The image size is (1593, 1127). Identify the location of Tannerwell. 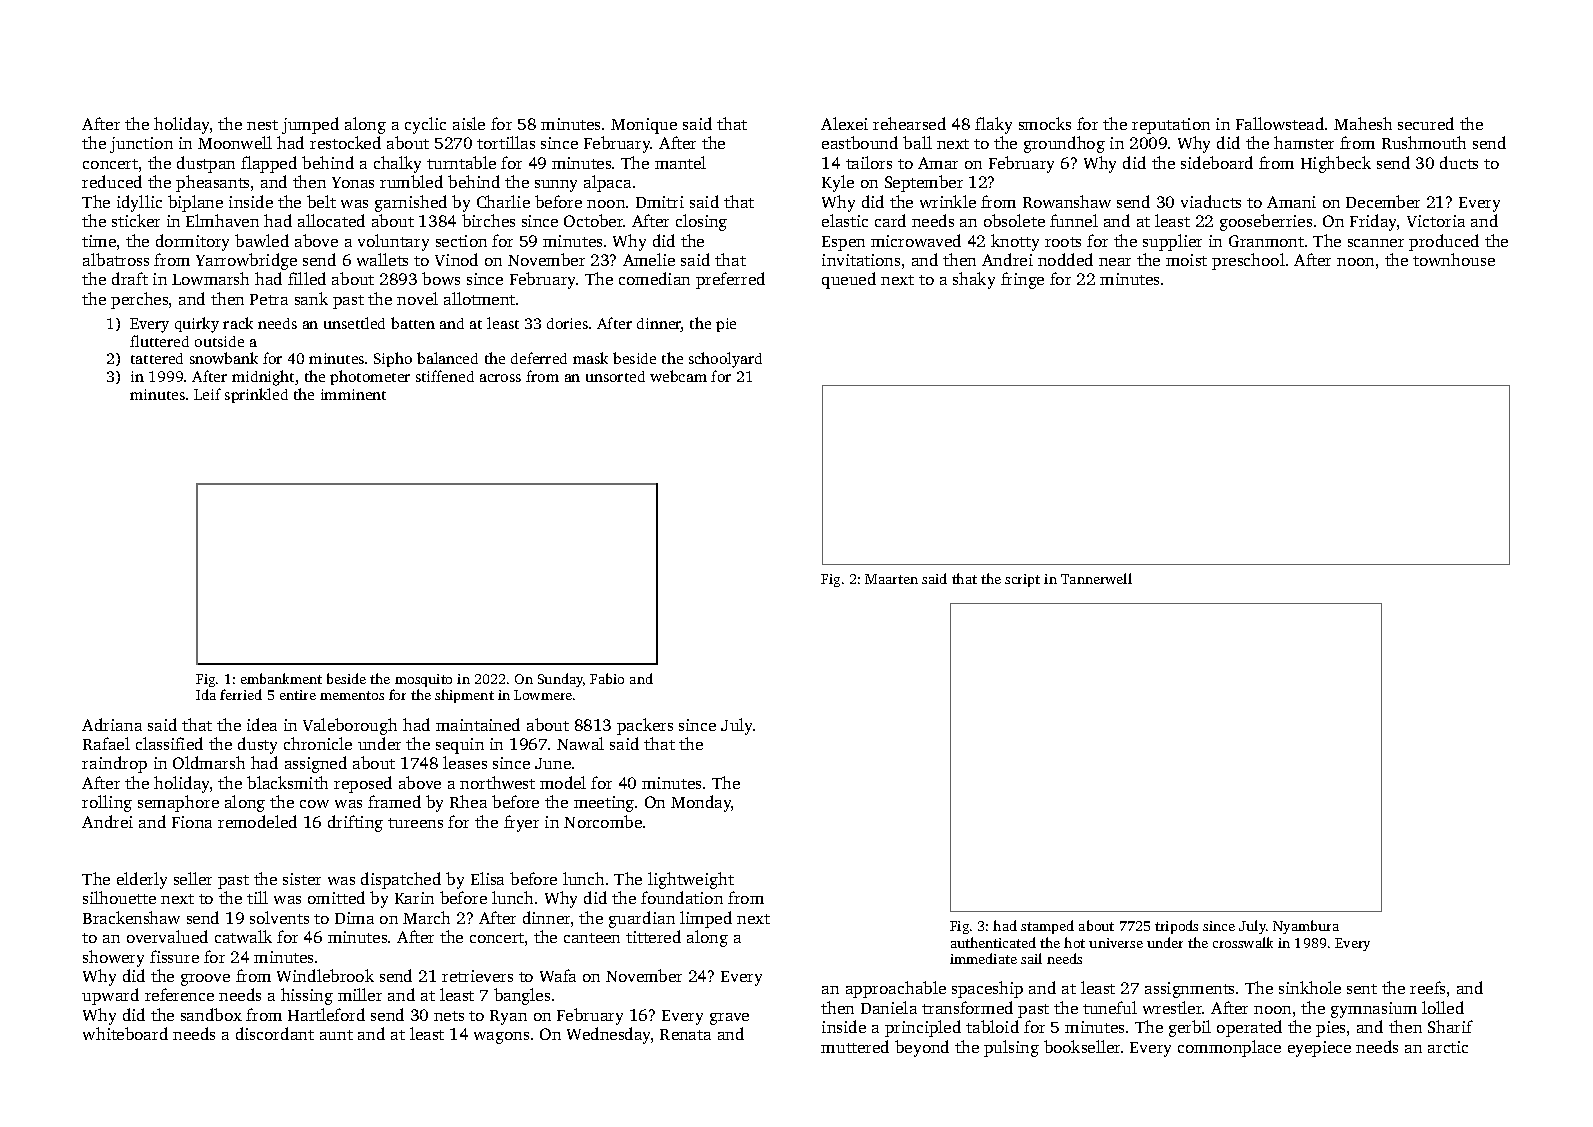
(1096, 578).
